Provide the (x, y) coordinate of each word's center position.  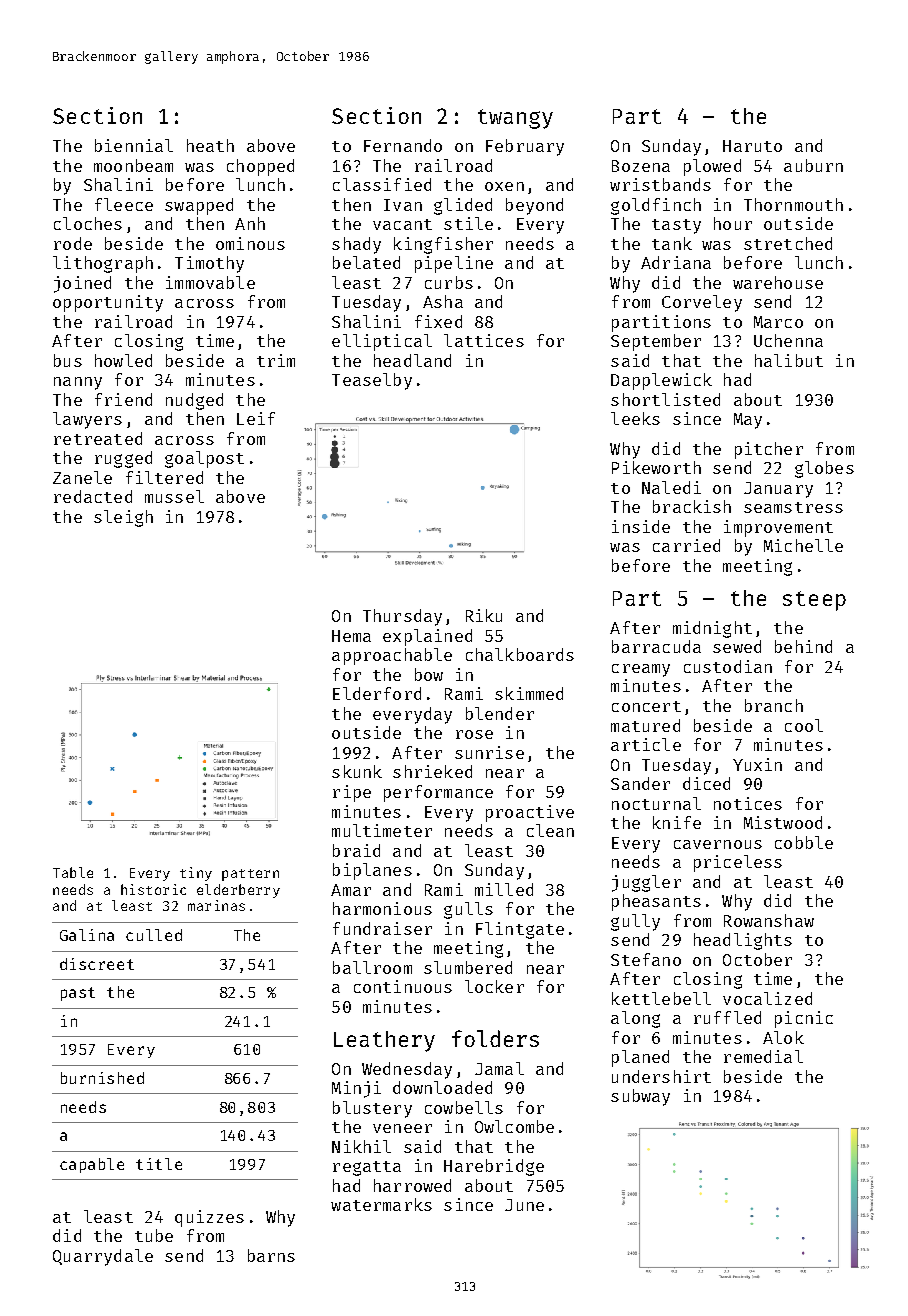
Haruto (752, 146)
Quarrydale (103, 1257)
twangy (515, 119)
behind (803, 646)
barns (271, 1255)
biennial (134, 145)
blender (500, 713)
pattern (250, 875)
